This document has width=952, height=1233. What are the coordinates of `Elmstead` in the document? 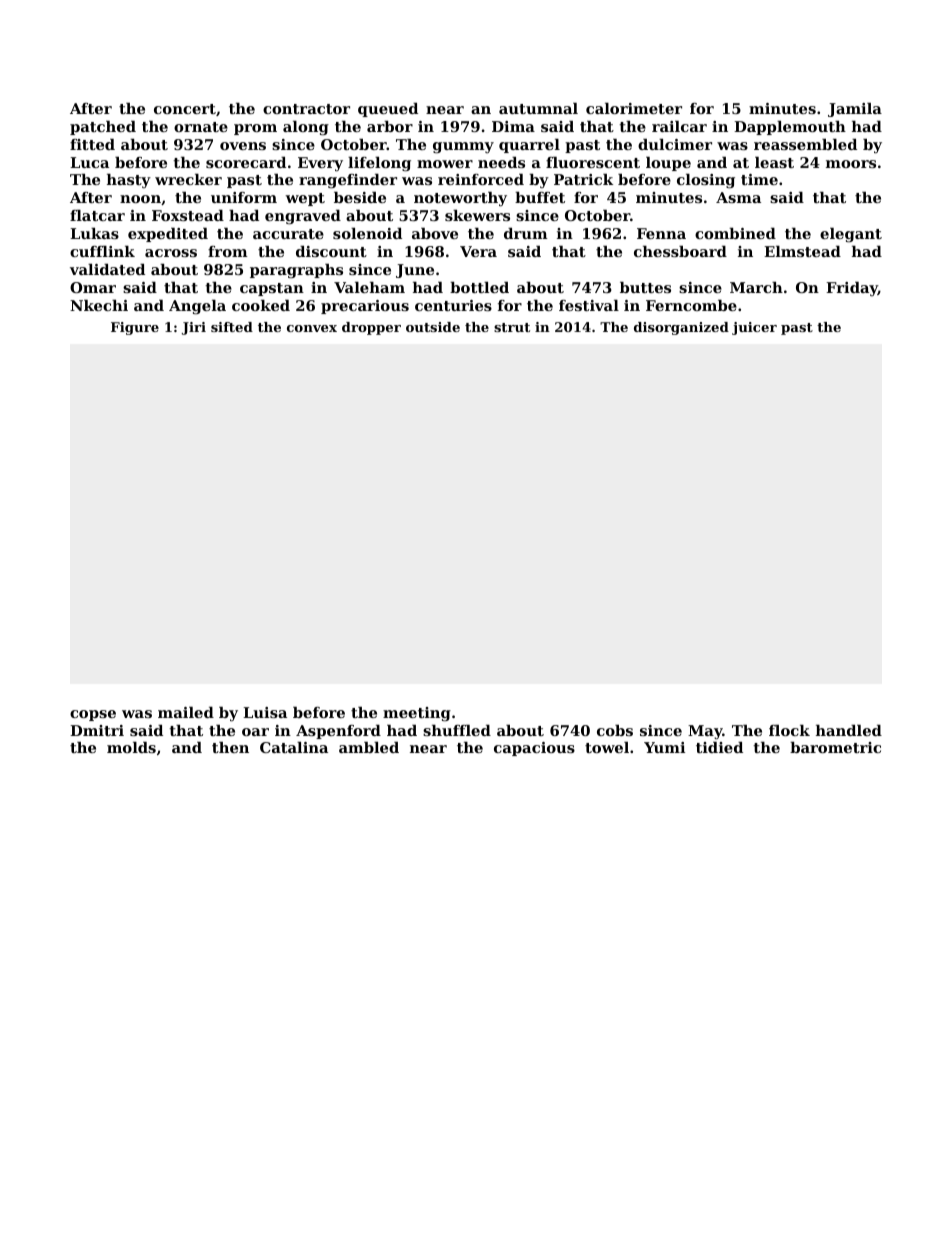 It's located at (802, 251).
